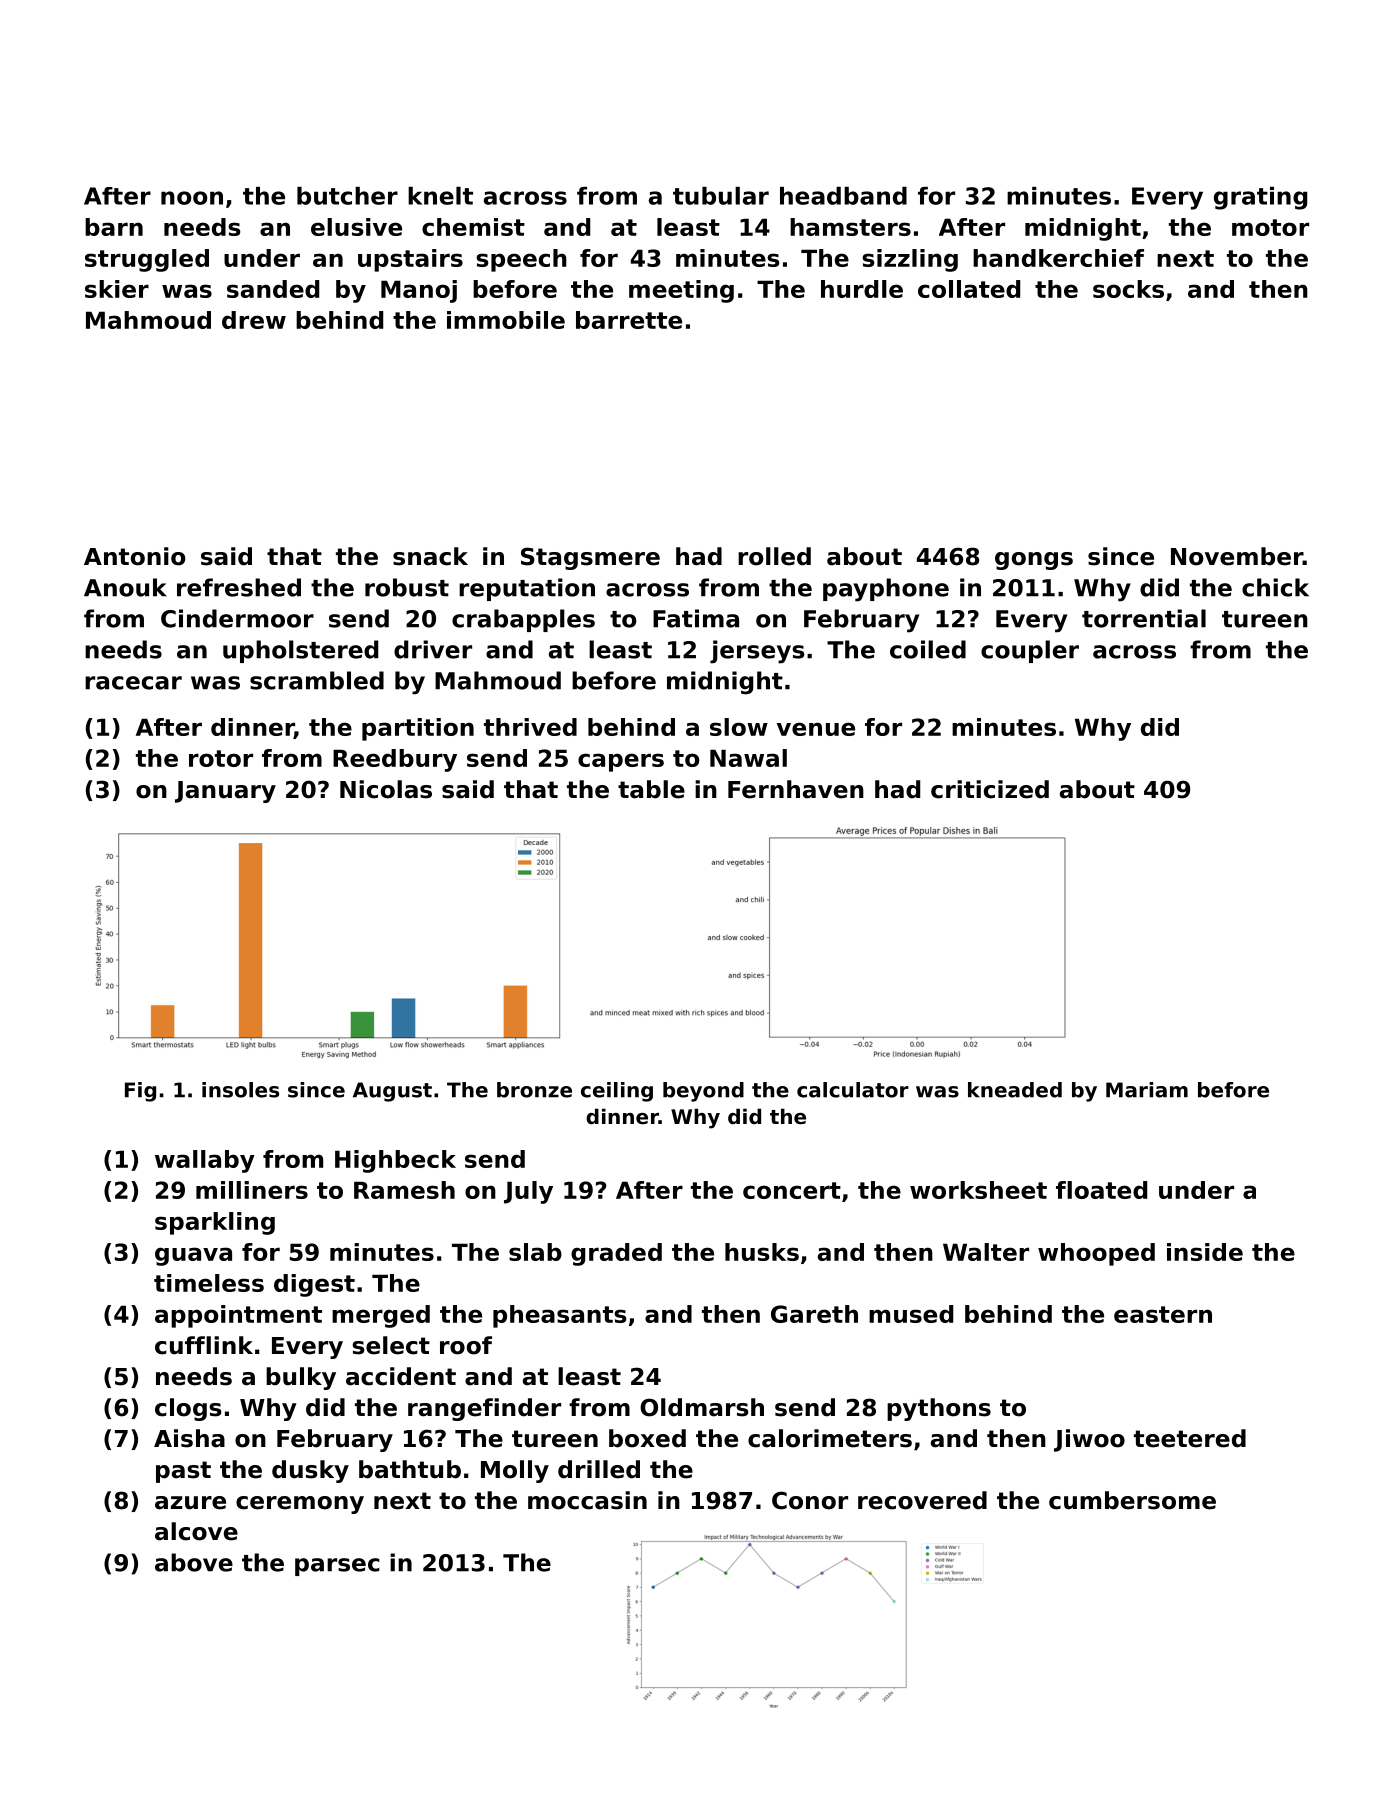  I want to click on gongs, so click(1034, 561).
